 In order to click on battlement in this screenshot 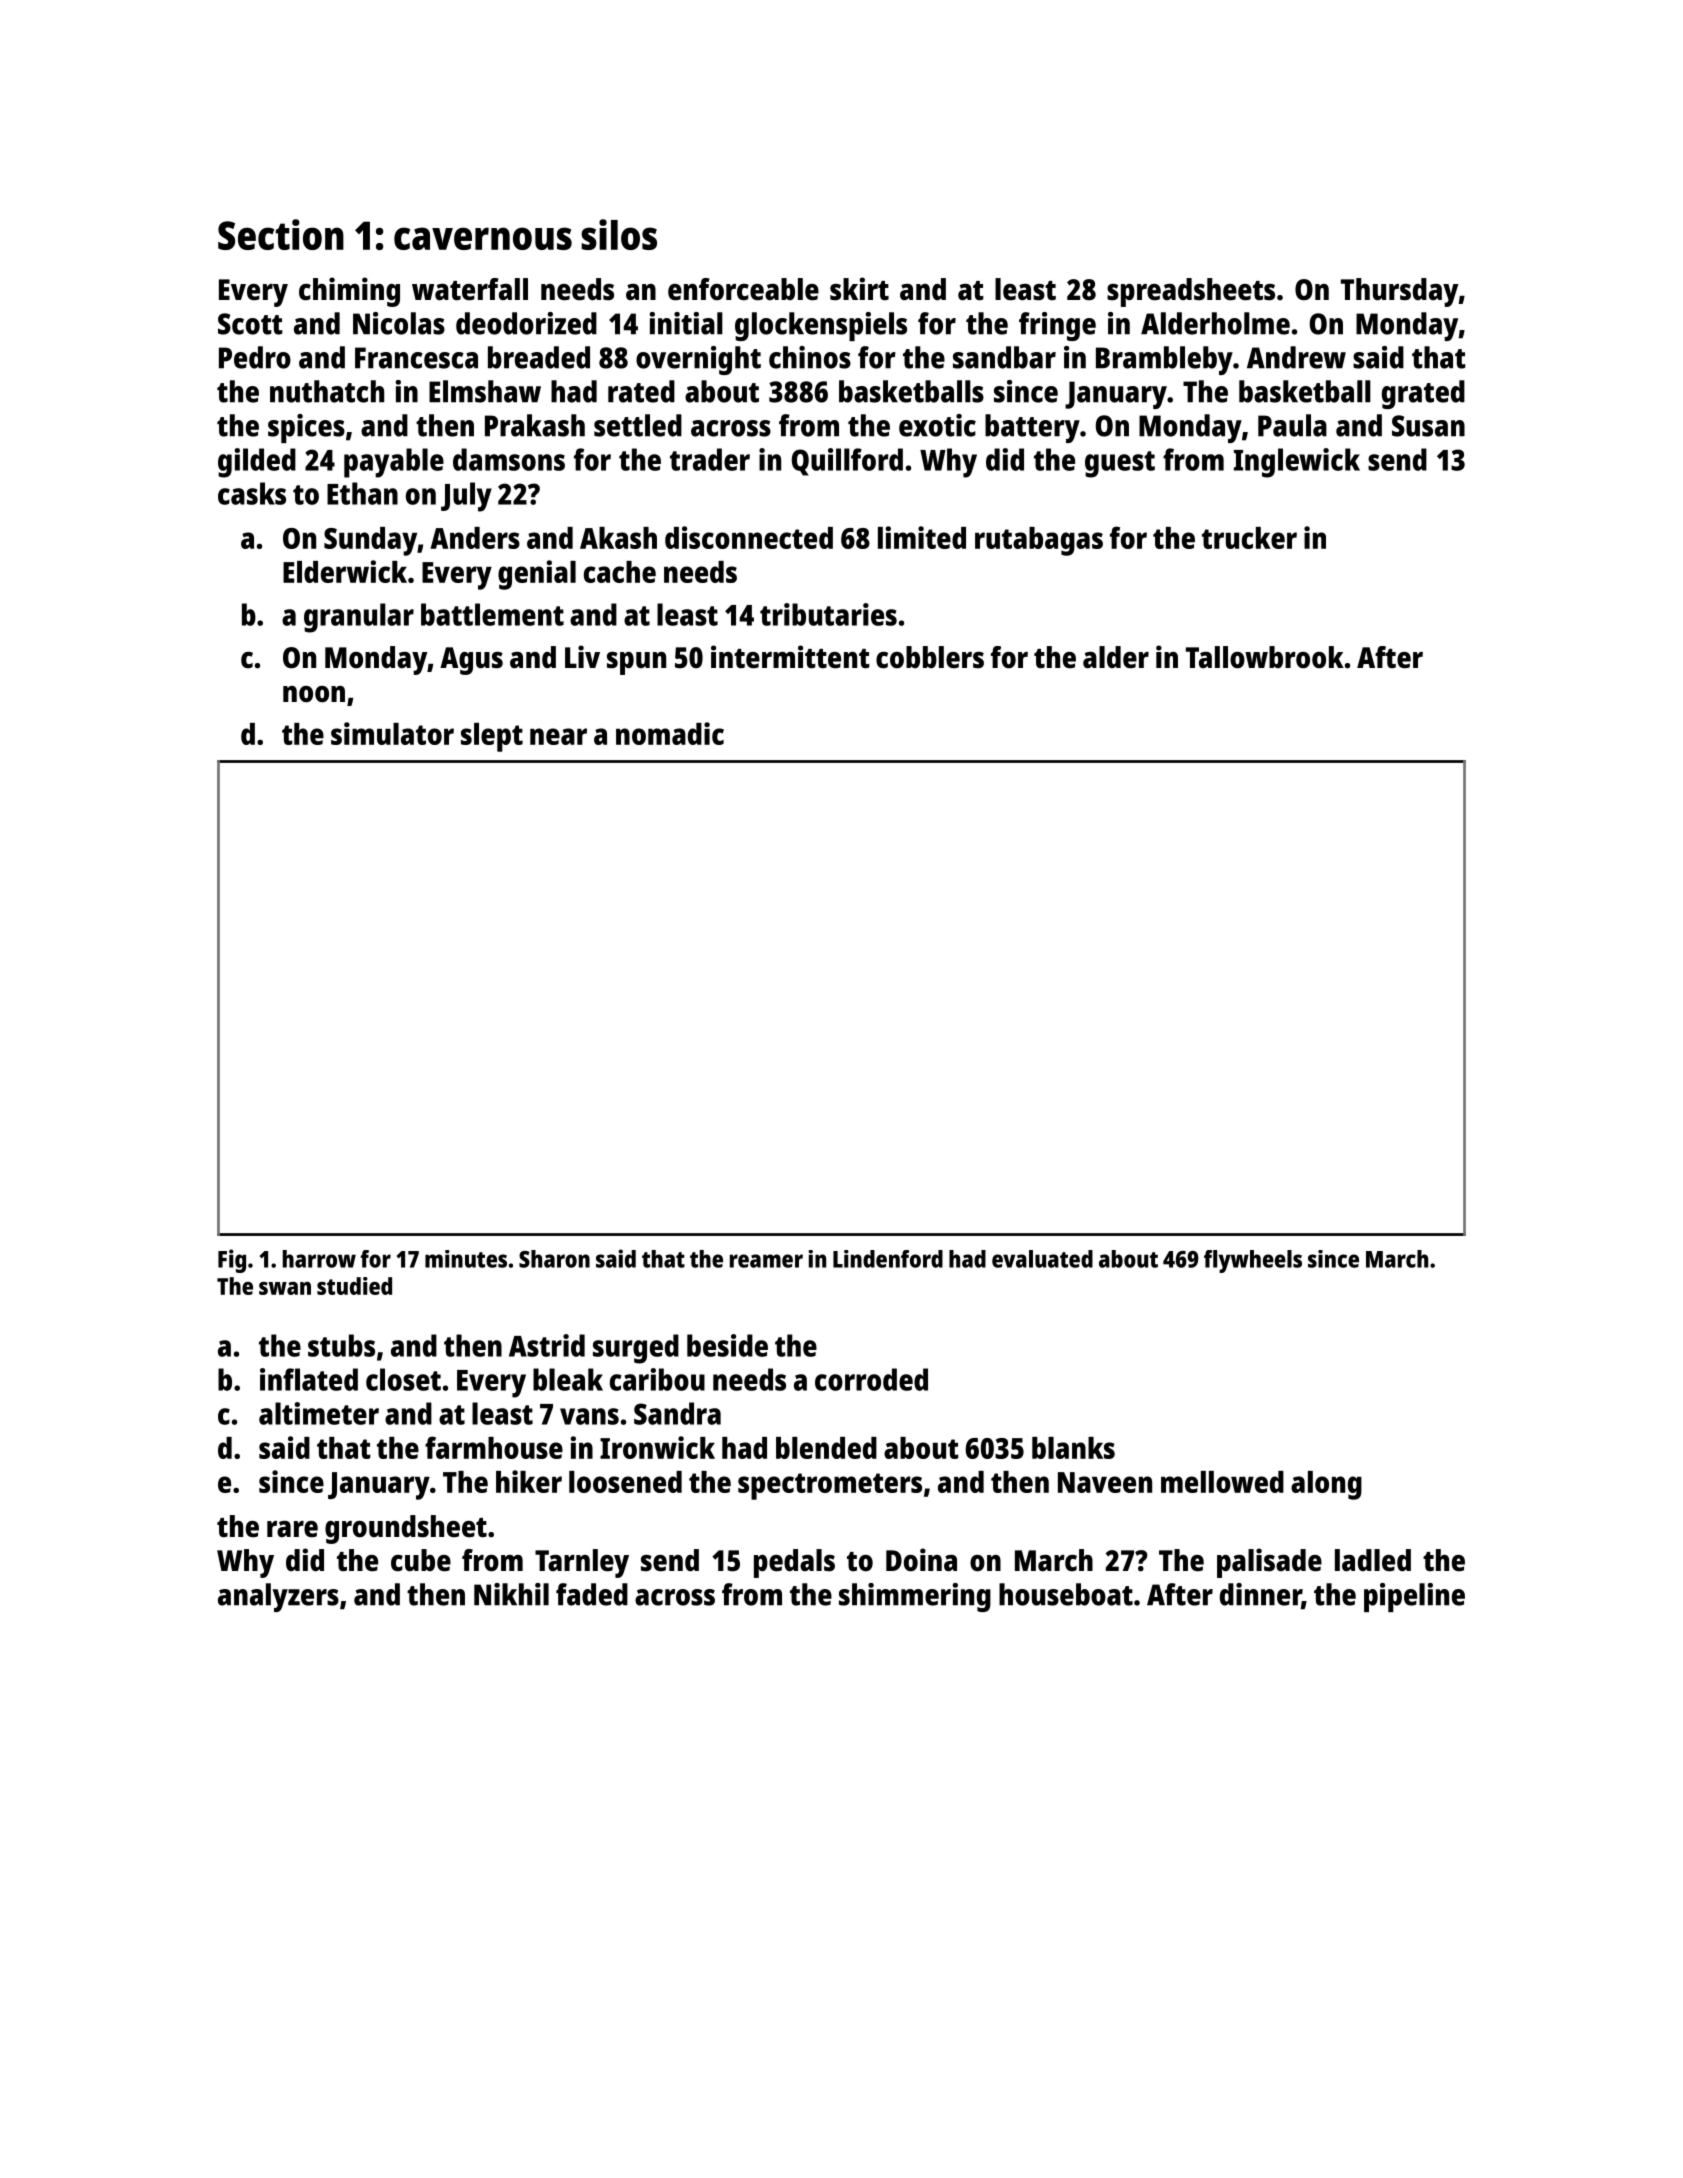, I will do `click(492, 614)`.
